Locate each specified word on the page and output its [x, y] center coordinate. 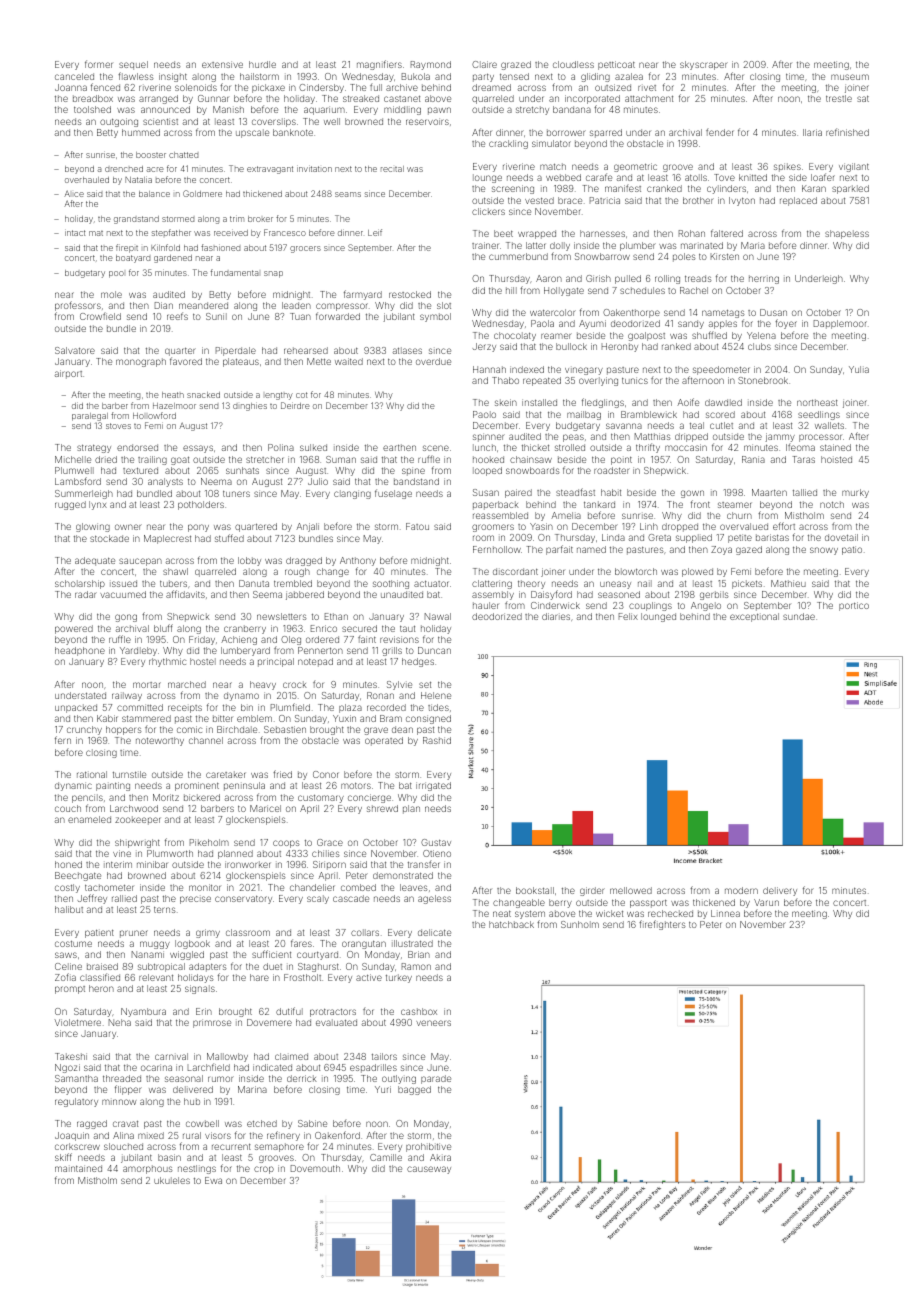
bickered [202, 797]
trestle [839, 98]
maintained [78, 1168]
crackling [508, 144]
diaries [556, 616]
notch [832, 504]
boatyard [133, 259]
